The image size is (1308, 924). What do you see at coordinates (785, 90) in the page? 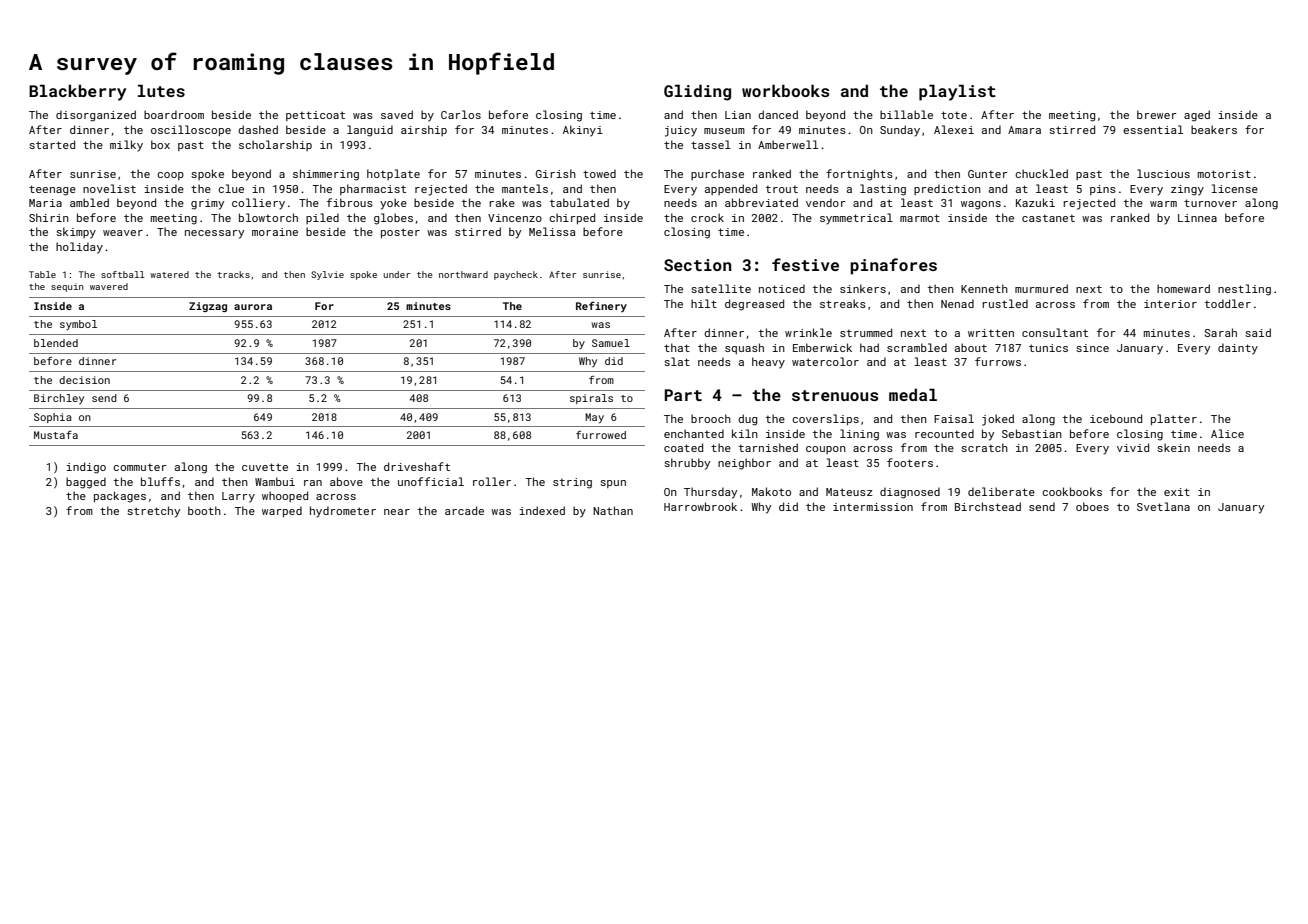
I see `workbooks` at bounding box center [785, 90].
